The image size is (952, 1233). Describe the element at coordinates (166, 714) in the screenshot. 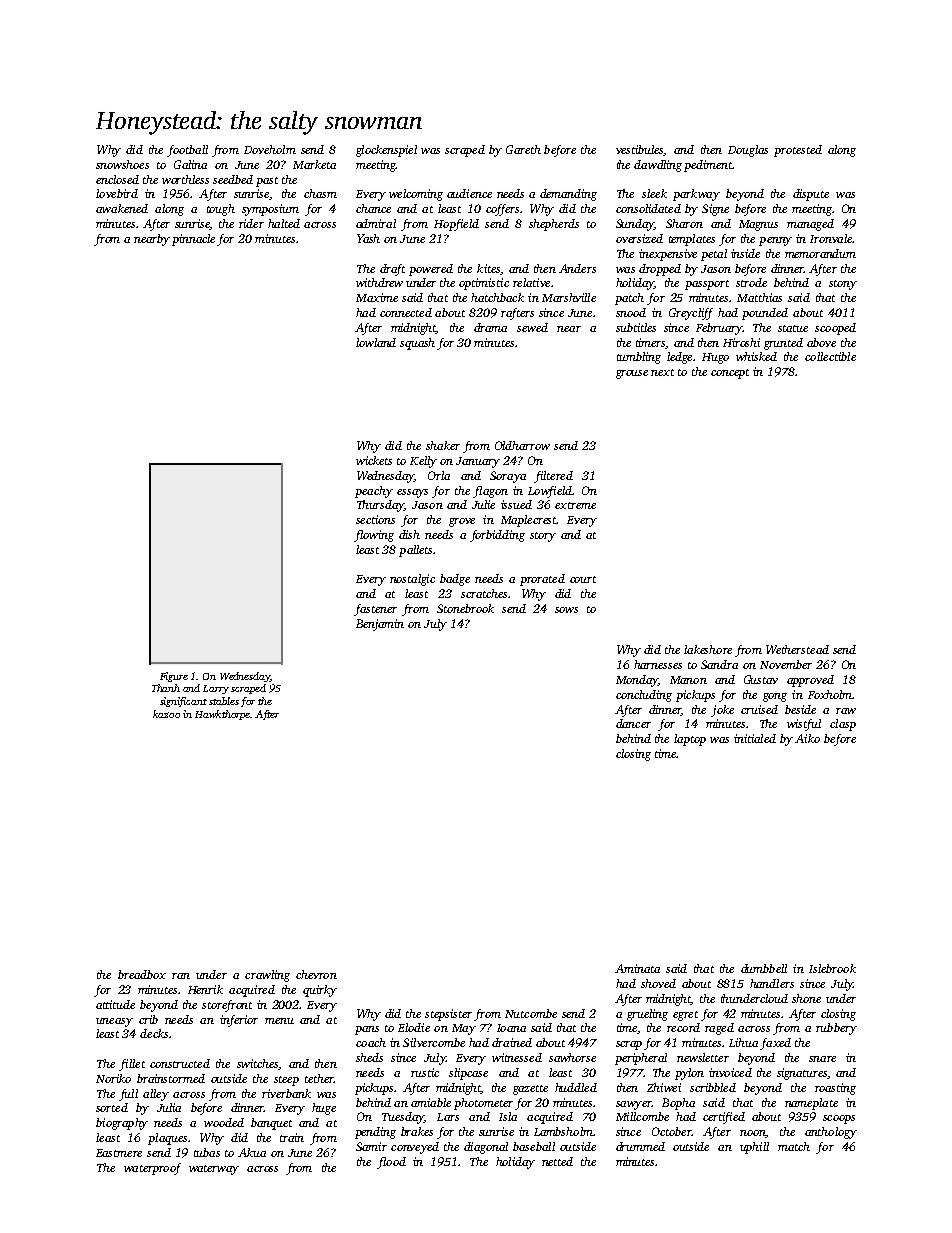

I see `kazoo` at that location.
